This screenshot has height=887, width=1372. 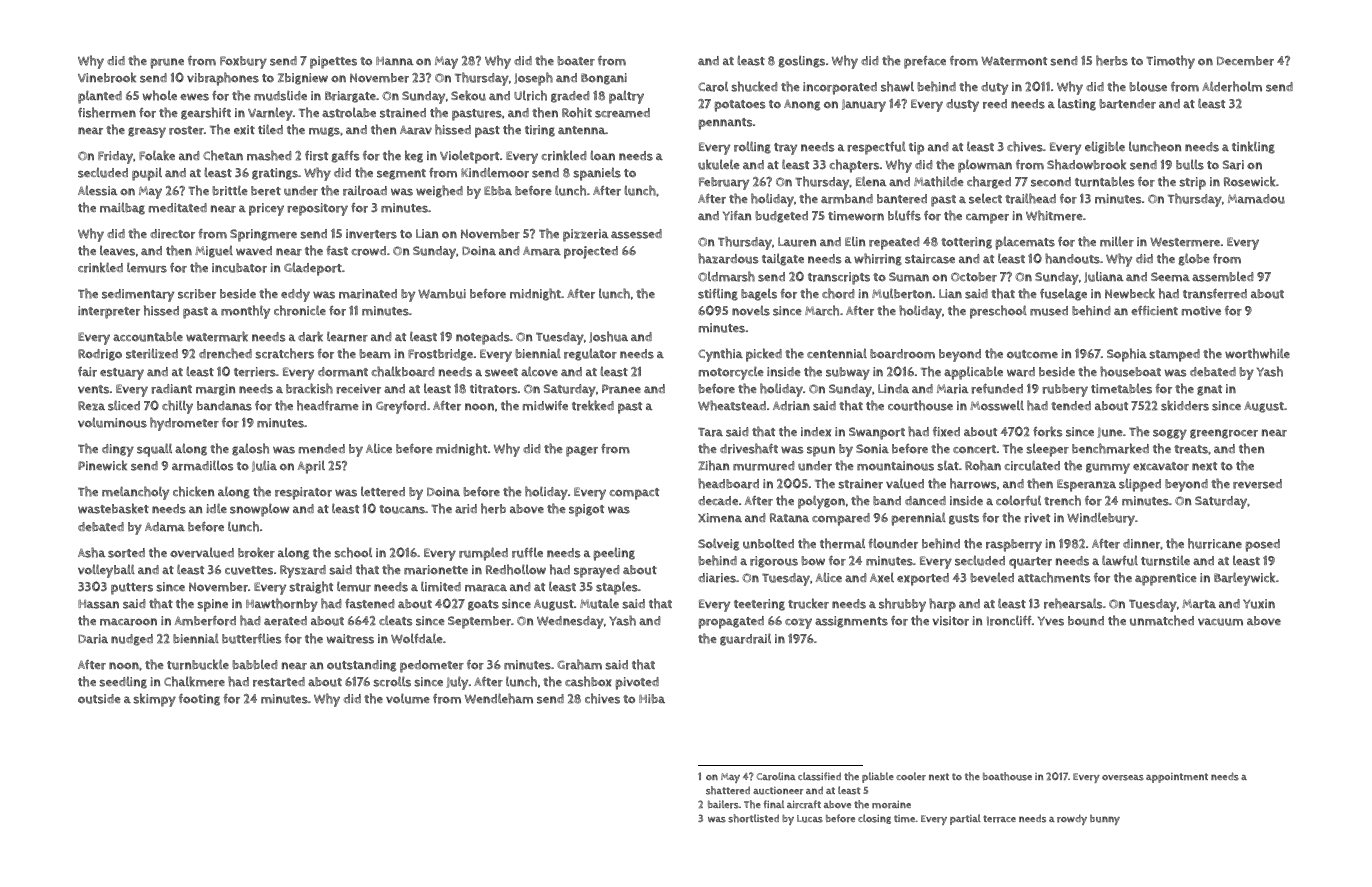 What do you see at coordinates (313, 269) in the screenshot?
I see `Gladeport` at bounding box center [313, 269].
